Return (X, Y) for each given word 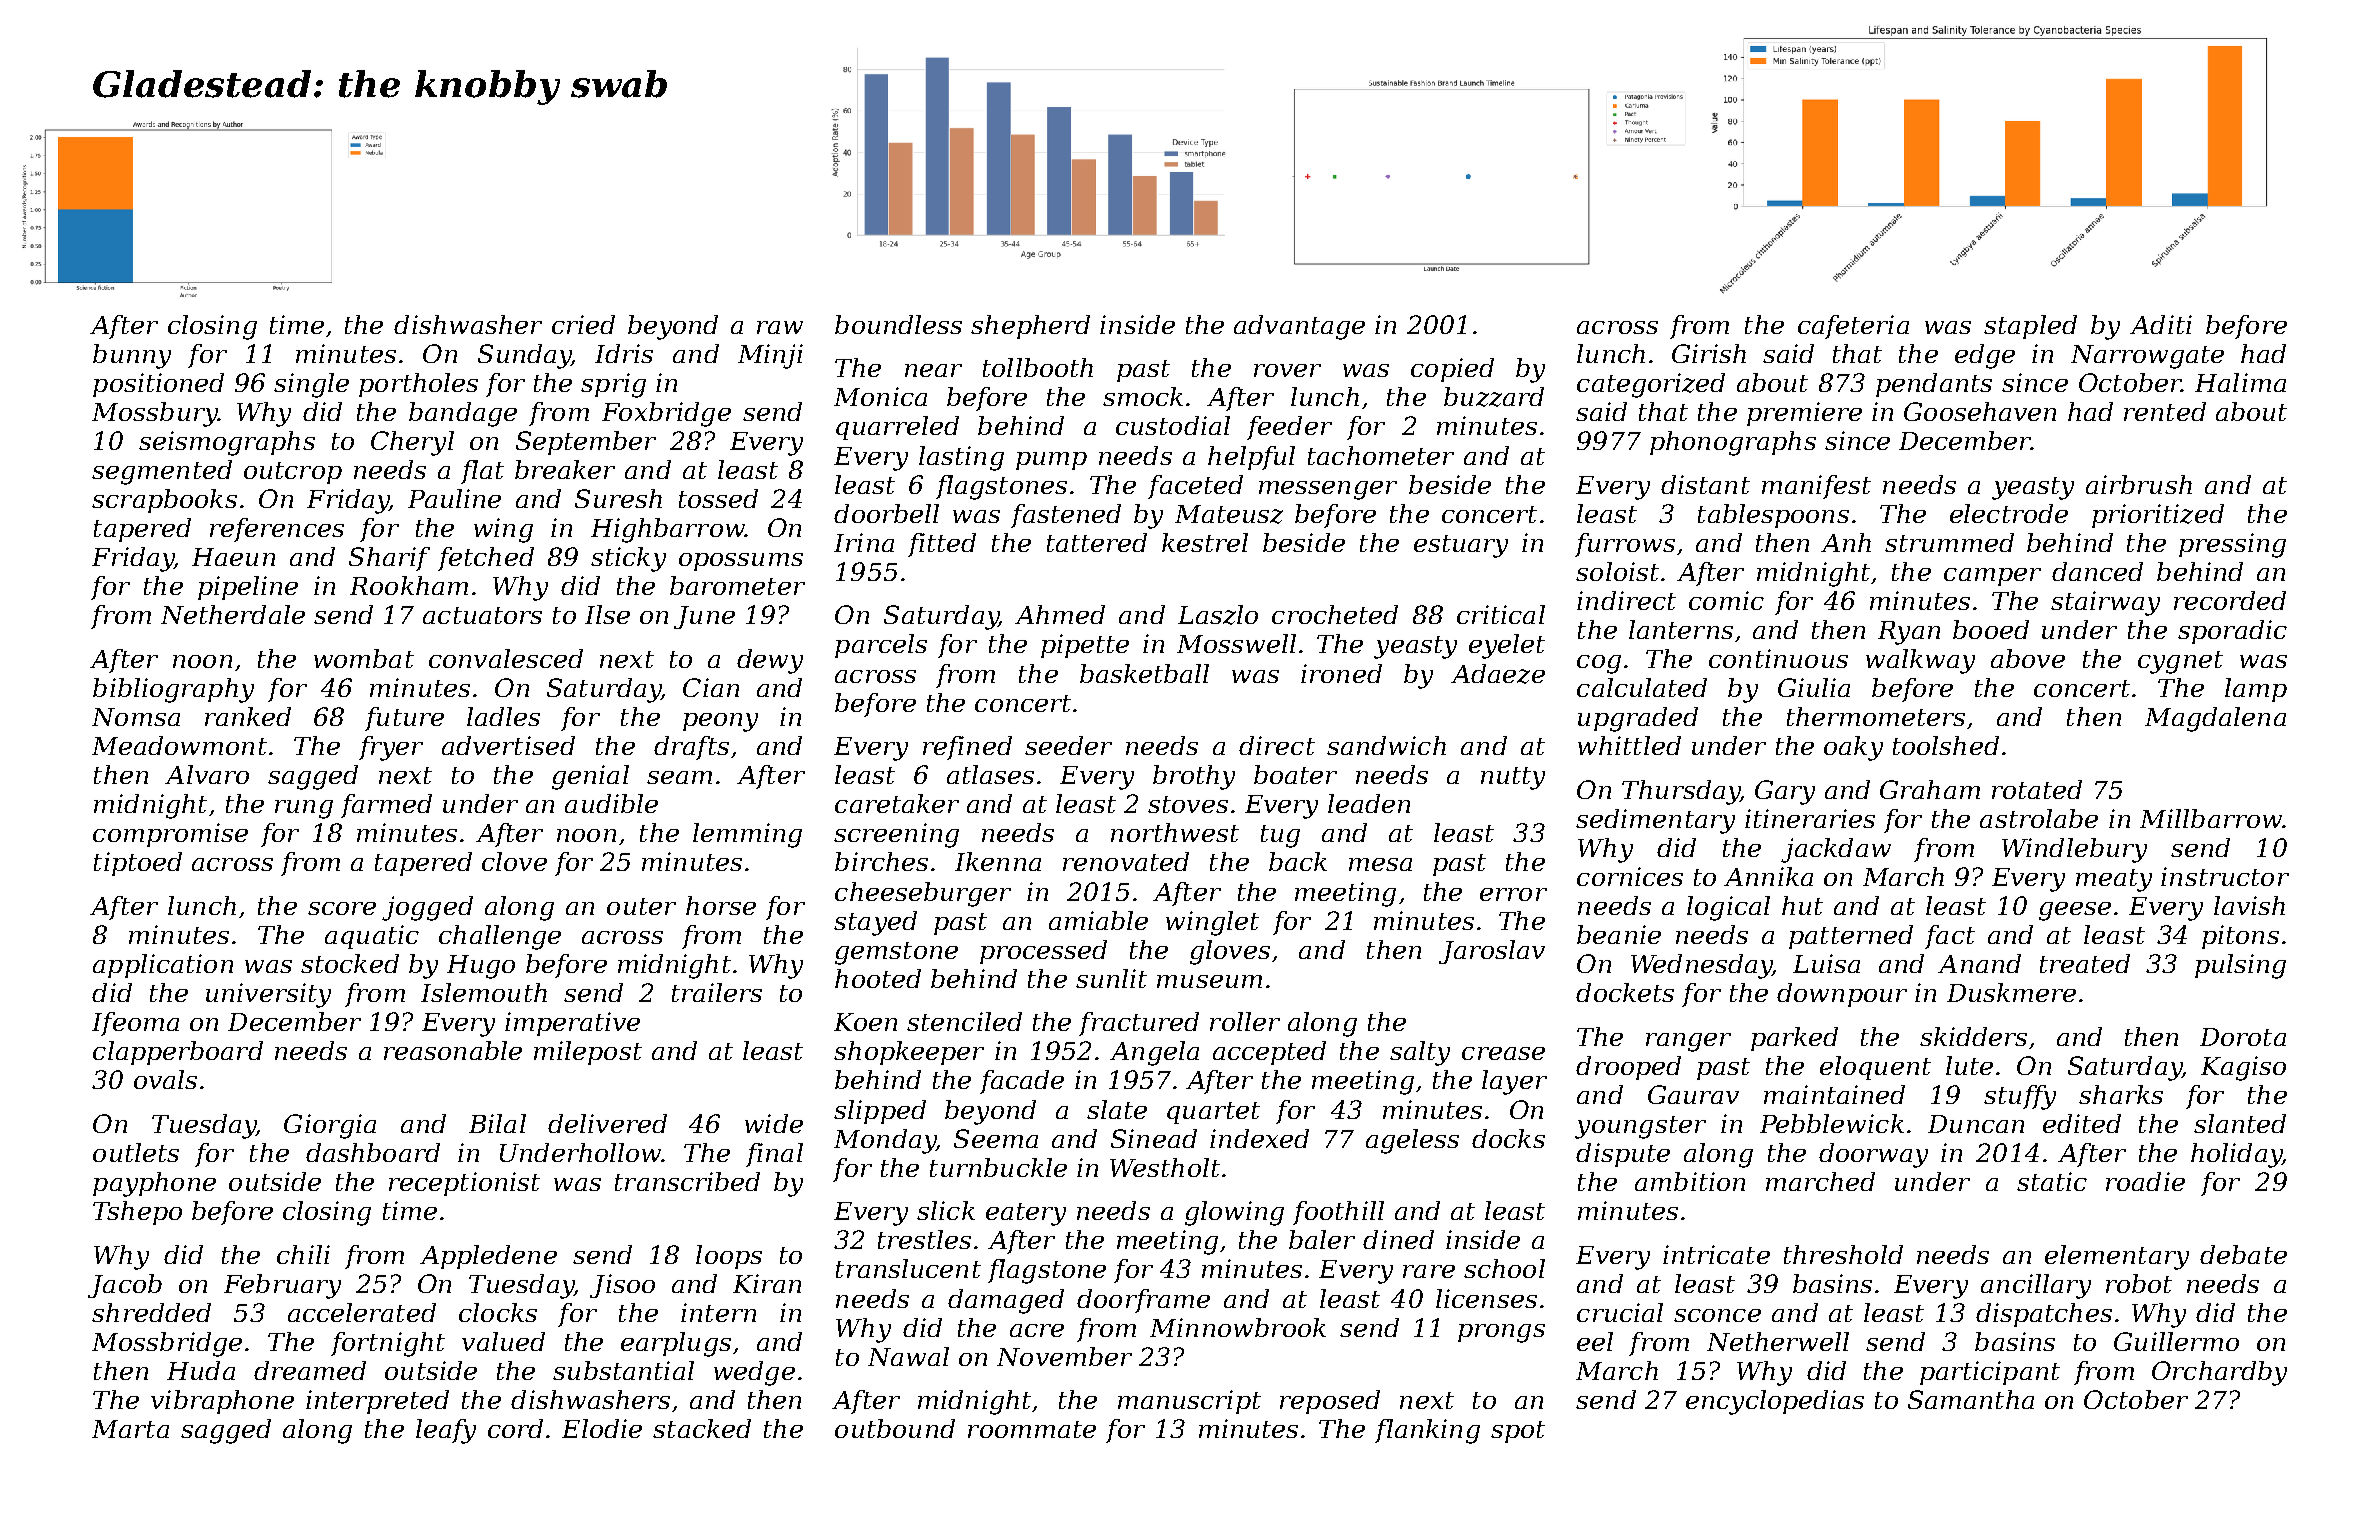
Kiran (767, 1283)
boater (1295, 774)
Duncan (1976, 1124)
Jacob (125, 1286)
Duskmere (2011, 992)
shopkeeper (909, 1053)
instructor (2225, 876)
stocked (350, 963)
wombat (364, 658)
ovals (165, 1079)
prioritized (2158, 516)
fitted (942, 545)
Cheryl (412, 443)
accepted (1269, 1053)
